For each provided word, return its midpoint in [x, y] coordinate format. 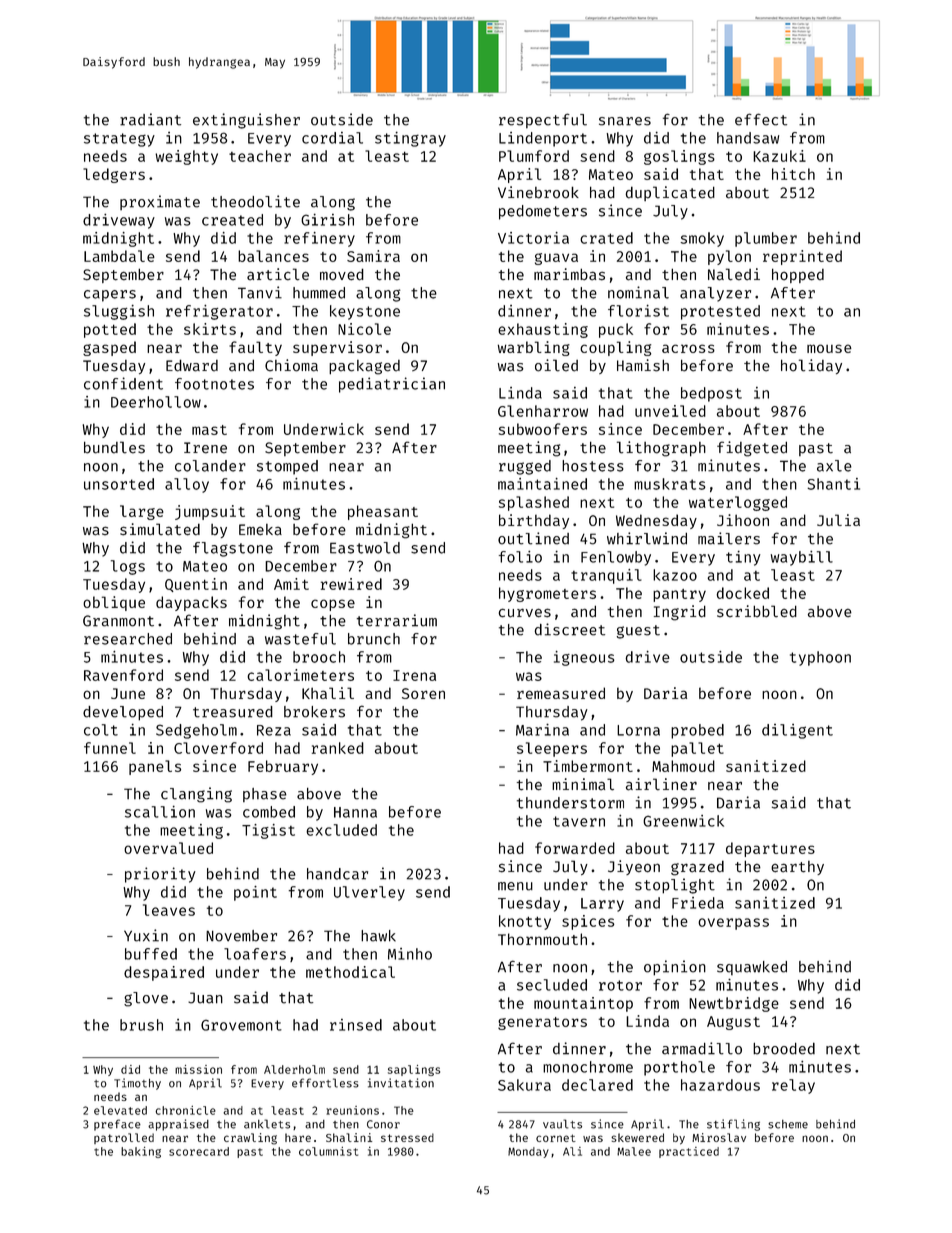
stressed [407, 1137]
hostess [593, 466]
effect [761, 119]
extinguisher [246, 121]
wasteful [300, 639]
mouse [829, 348]
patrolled [124, 1138]
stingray [410, 139]
